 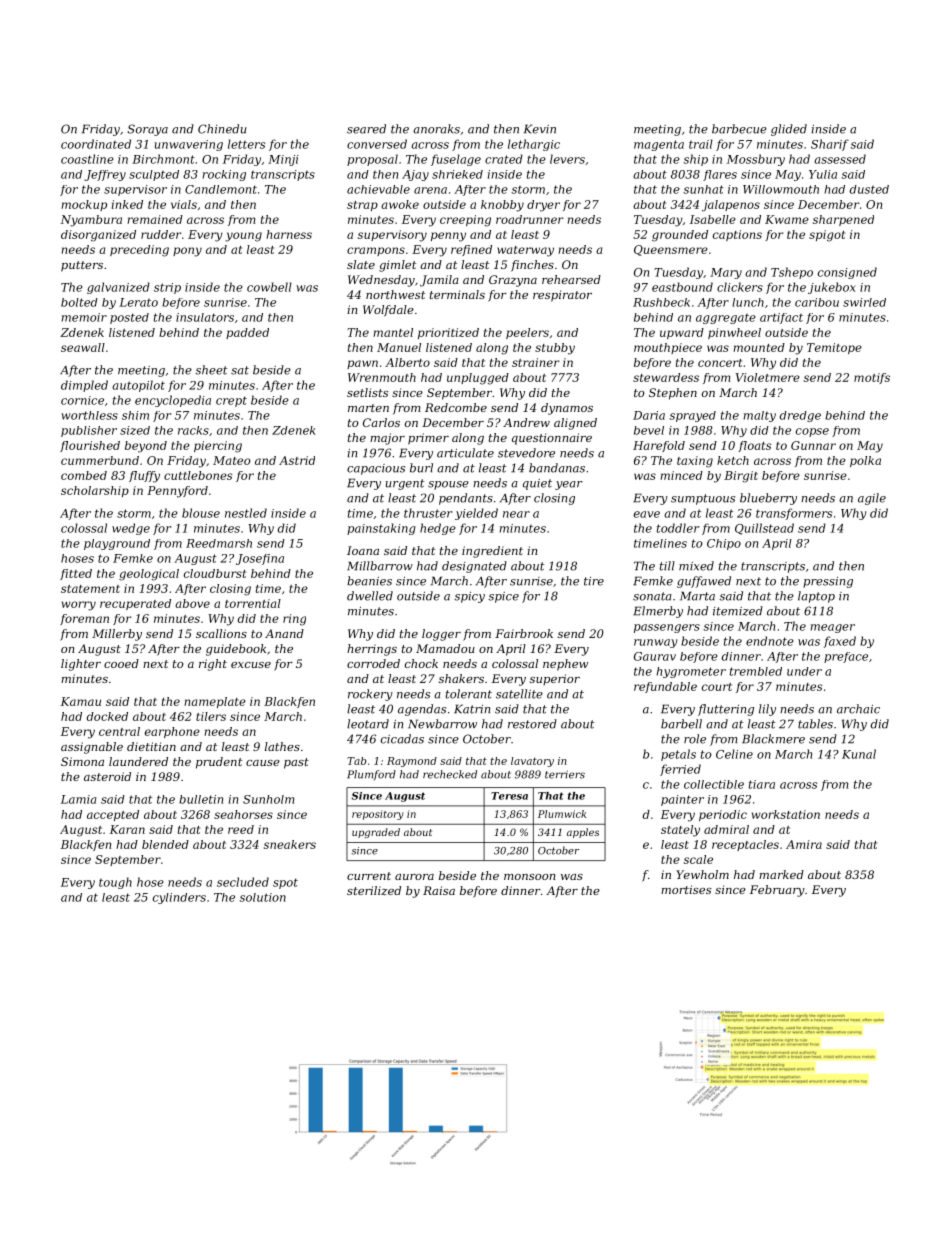 I want to click on piercing, so click(x=218, y=447).
